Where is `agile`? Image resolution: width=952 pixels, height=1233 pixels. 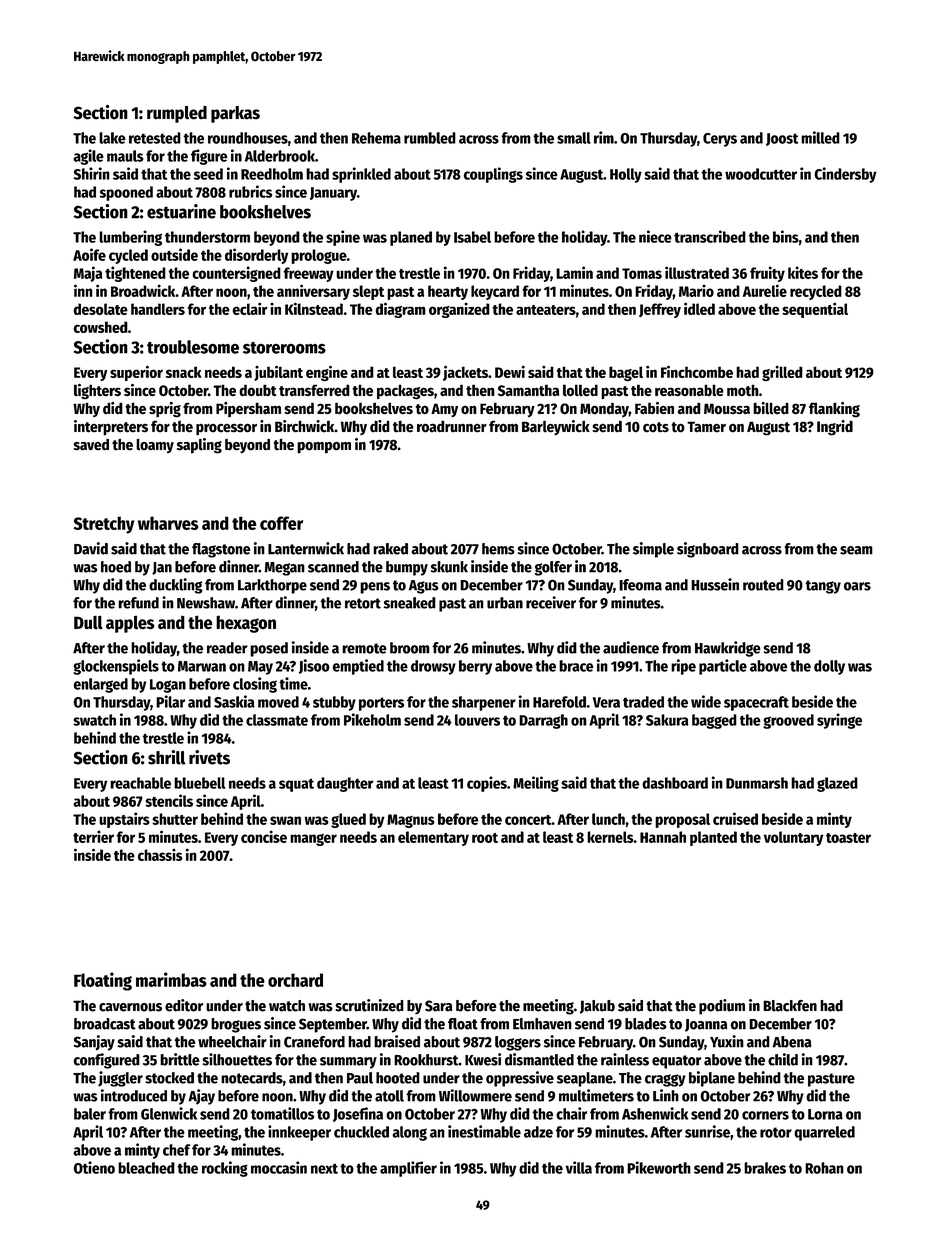 agile is located at coordinates (88, 157).
